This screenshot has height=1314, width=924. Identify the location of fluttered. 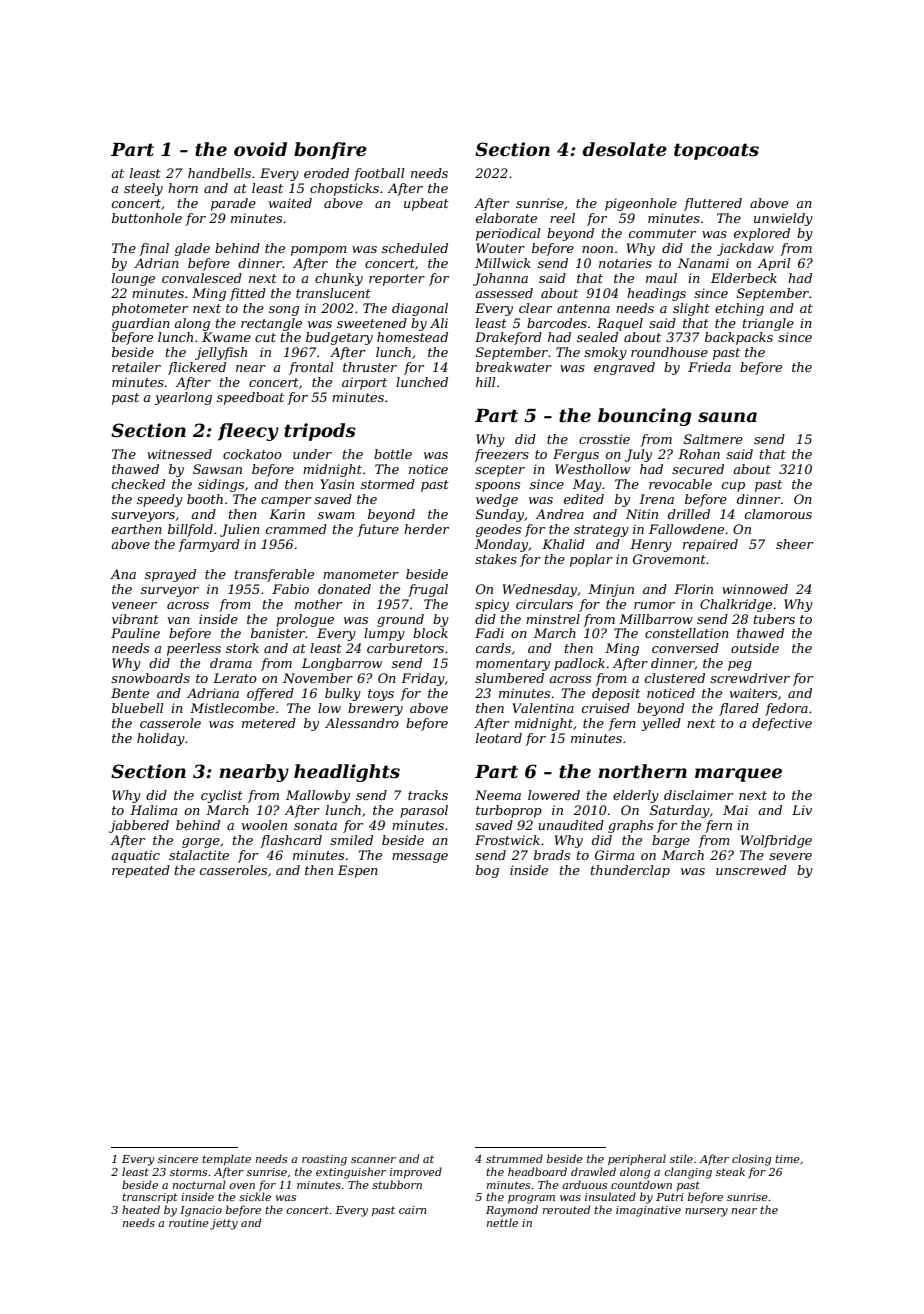
(713, 204).
